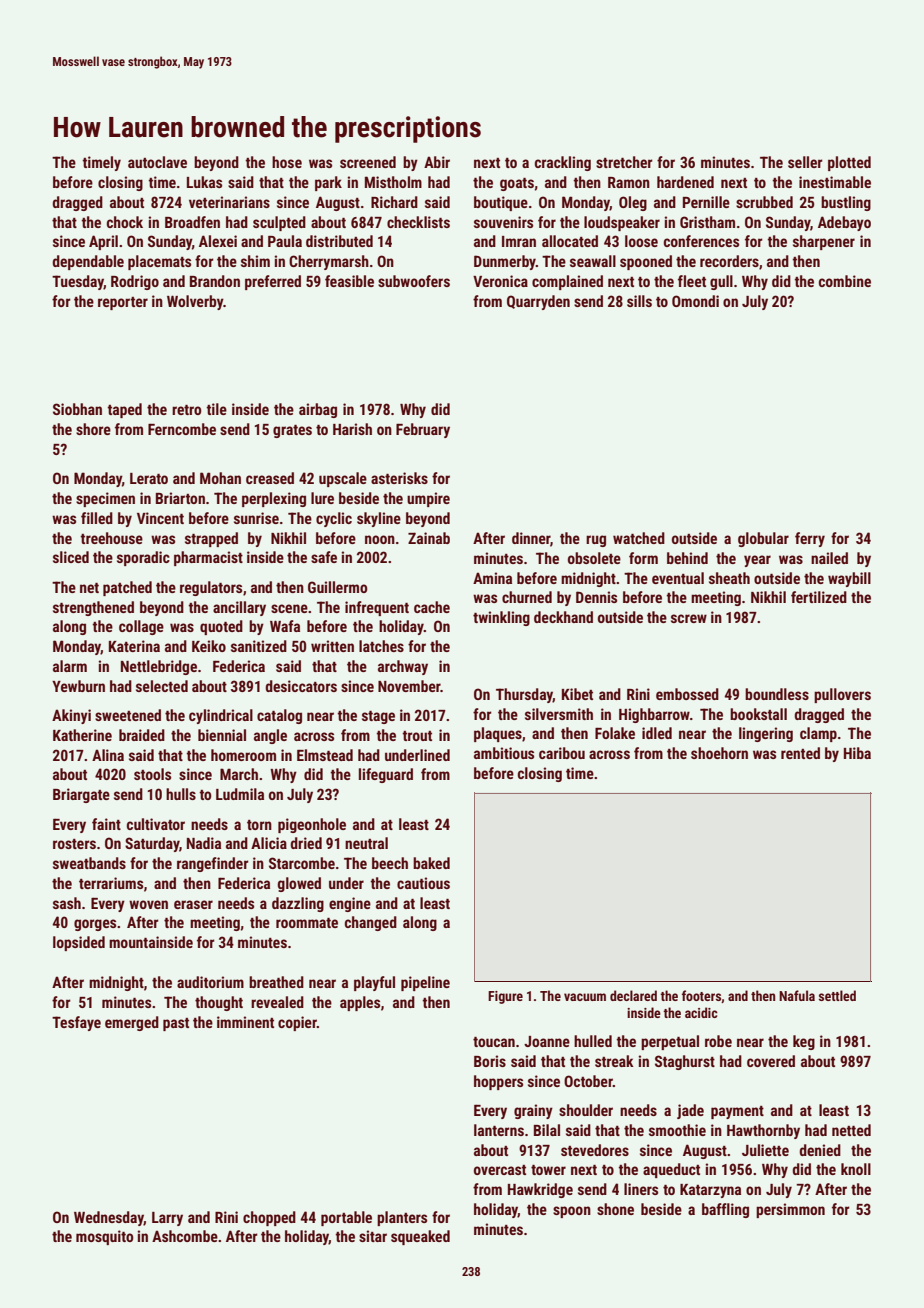 The width and height of the image is (924, 1308). Describe the element at coordinates (729, 578) in the image. I see `sheath` at that location.
